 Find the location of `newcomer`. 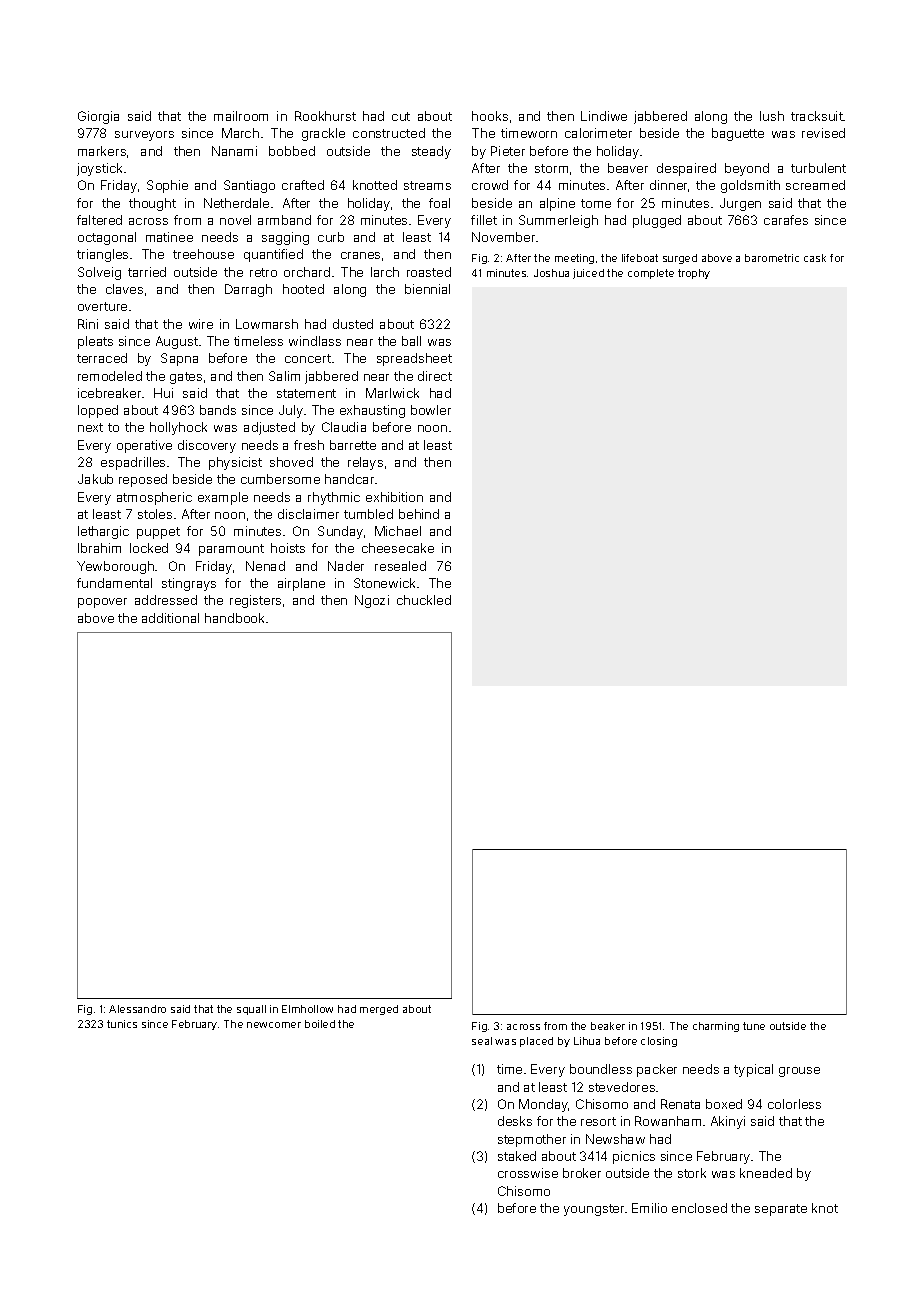

newcomer is located at coordinates (274, 1025).
